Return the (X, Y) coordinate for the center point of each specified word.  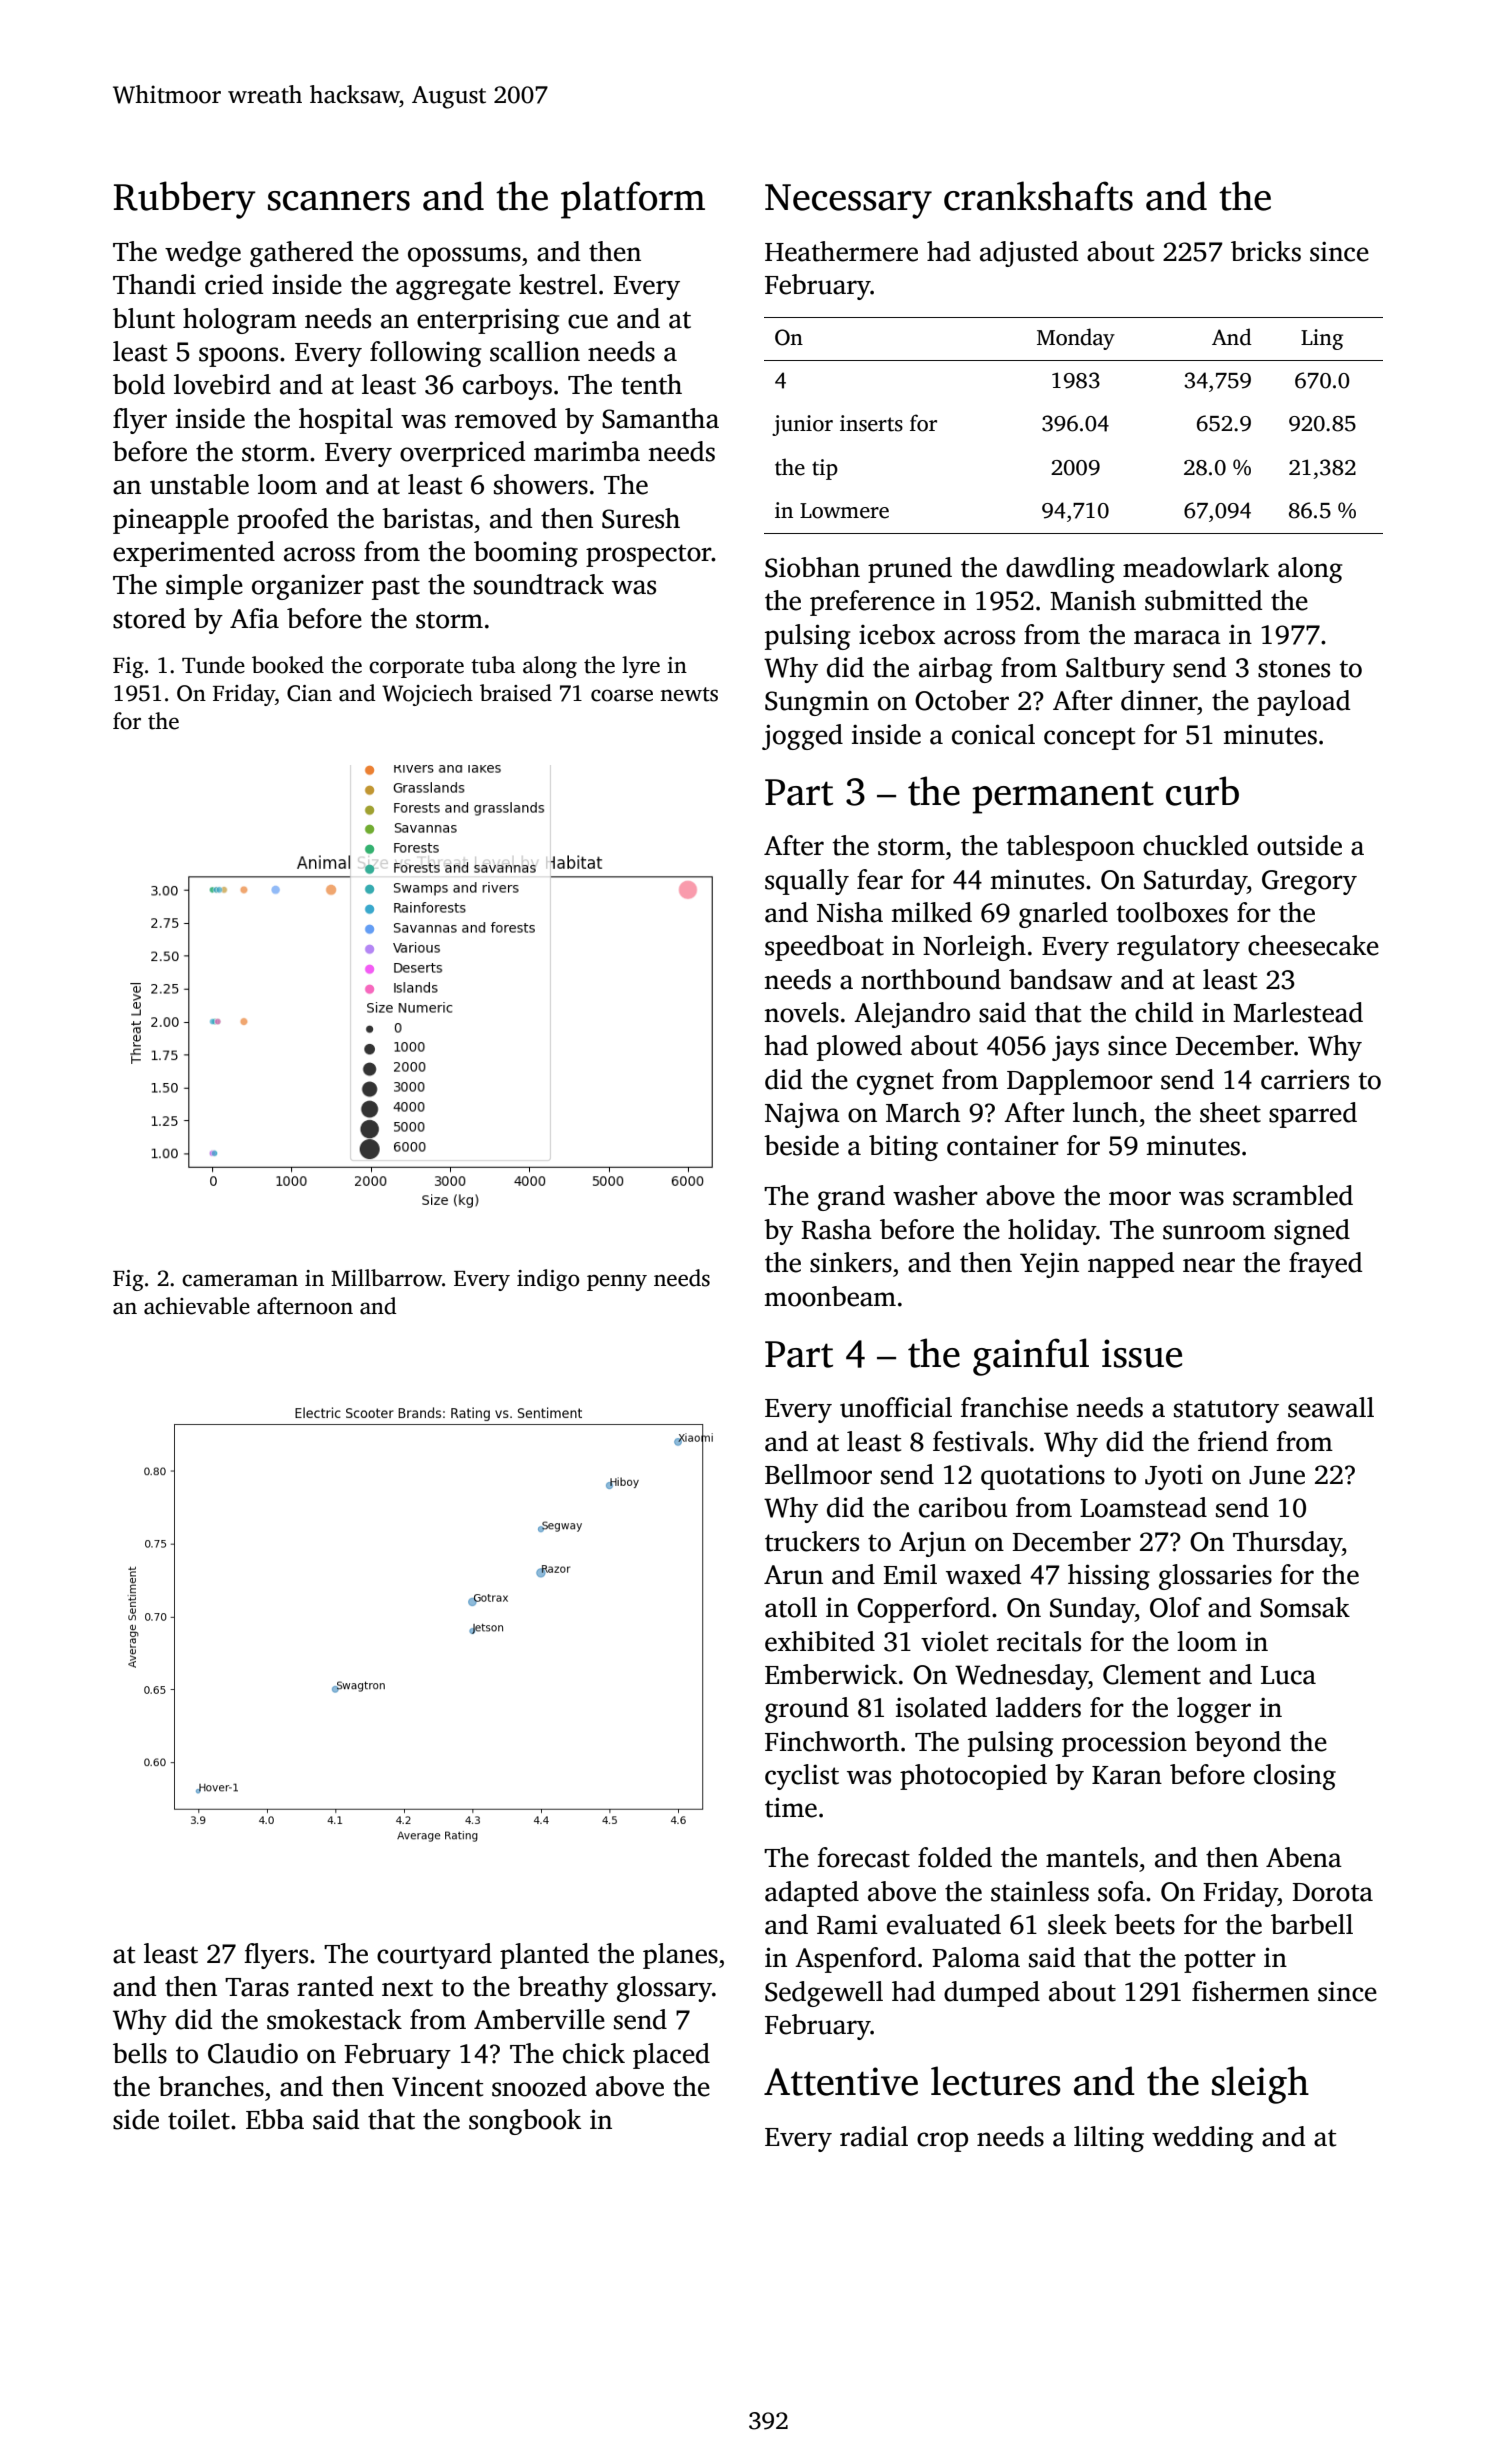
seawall (1331, 1407)
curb (1202, 791)
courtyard (434, 1956)
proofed (282, 521)
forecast (863, 1857)
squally (807, 882)
